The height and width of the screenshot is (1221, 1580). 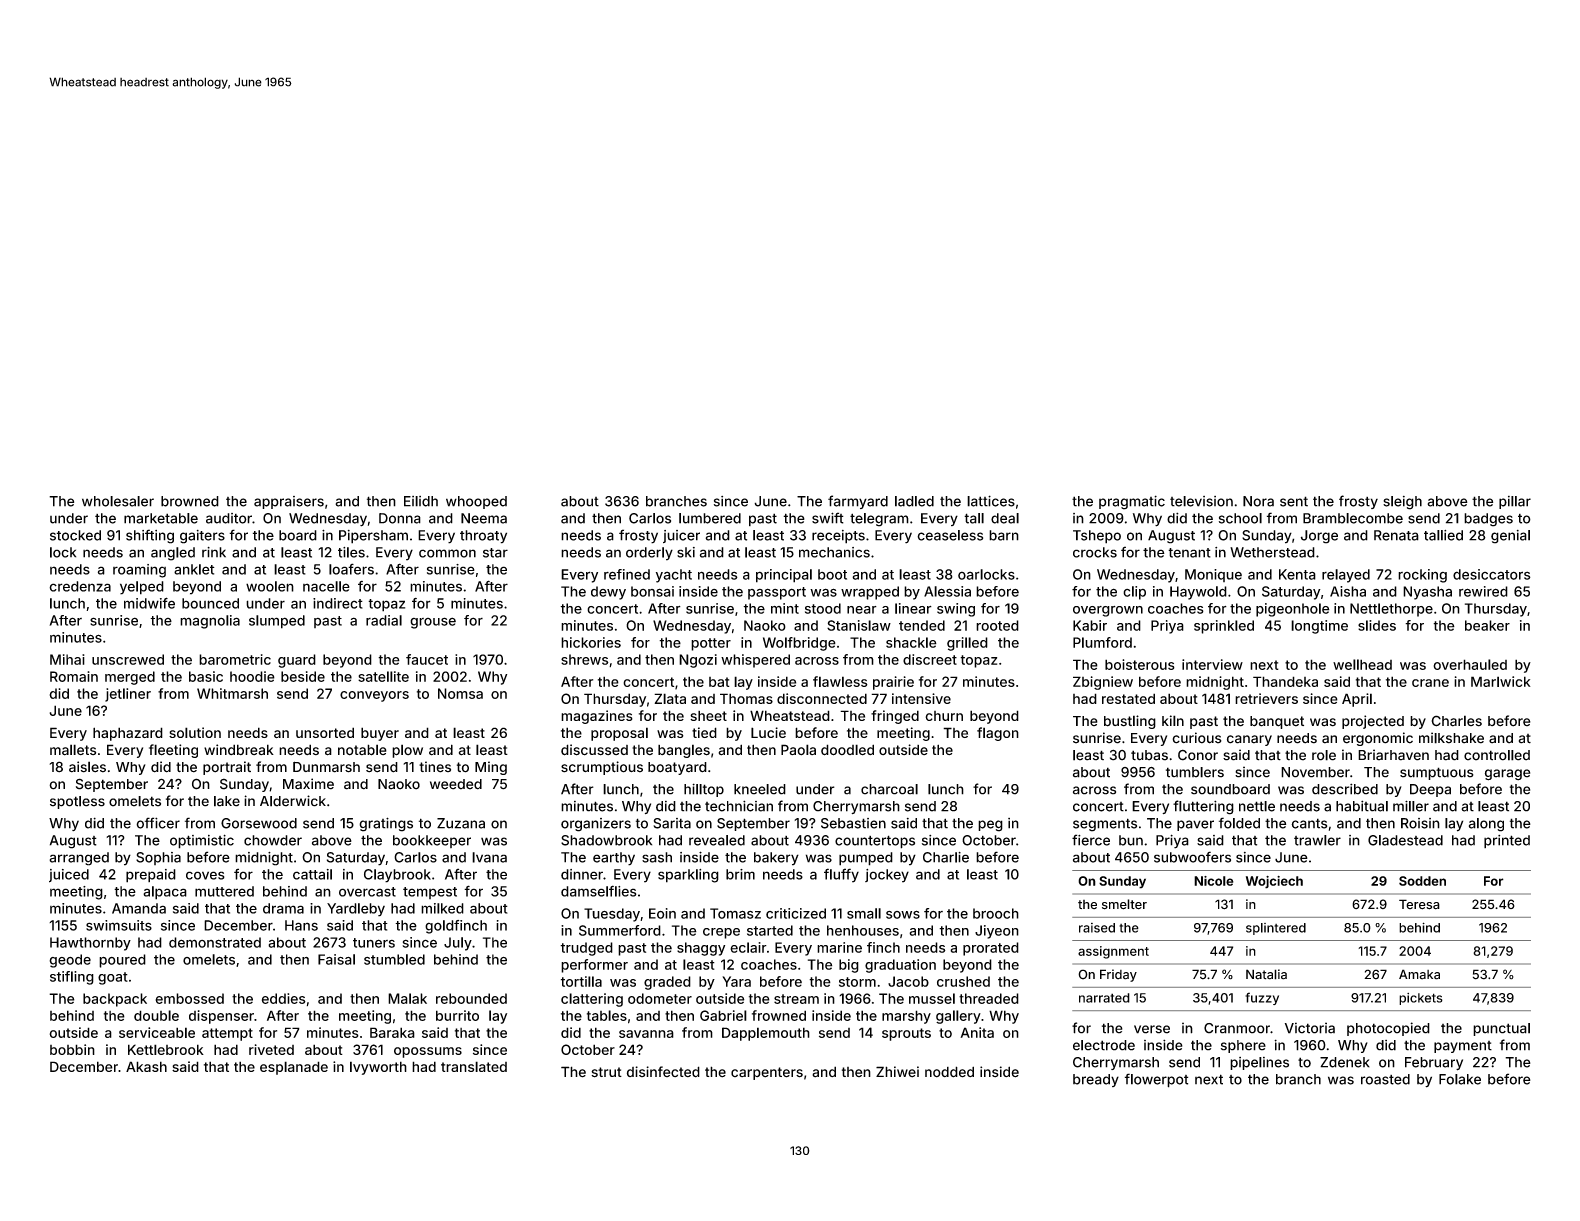 What do you see at coordinates (1378, 739) in the screenshot?
I see `ergonomic` at bounding box center [1378, 739].
